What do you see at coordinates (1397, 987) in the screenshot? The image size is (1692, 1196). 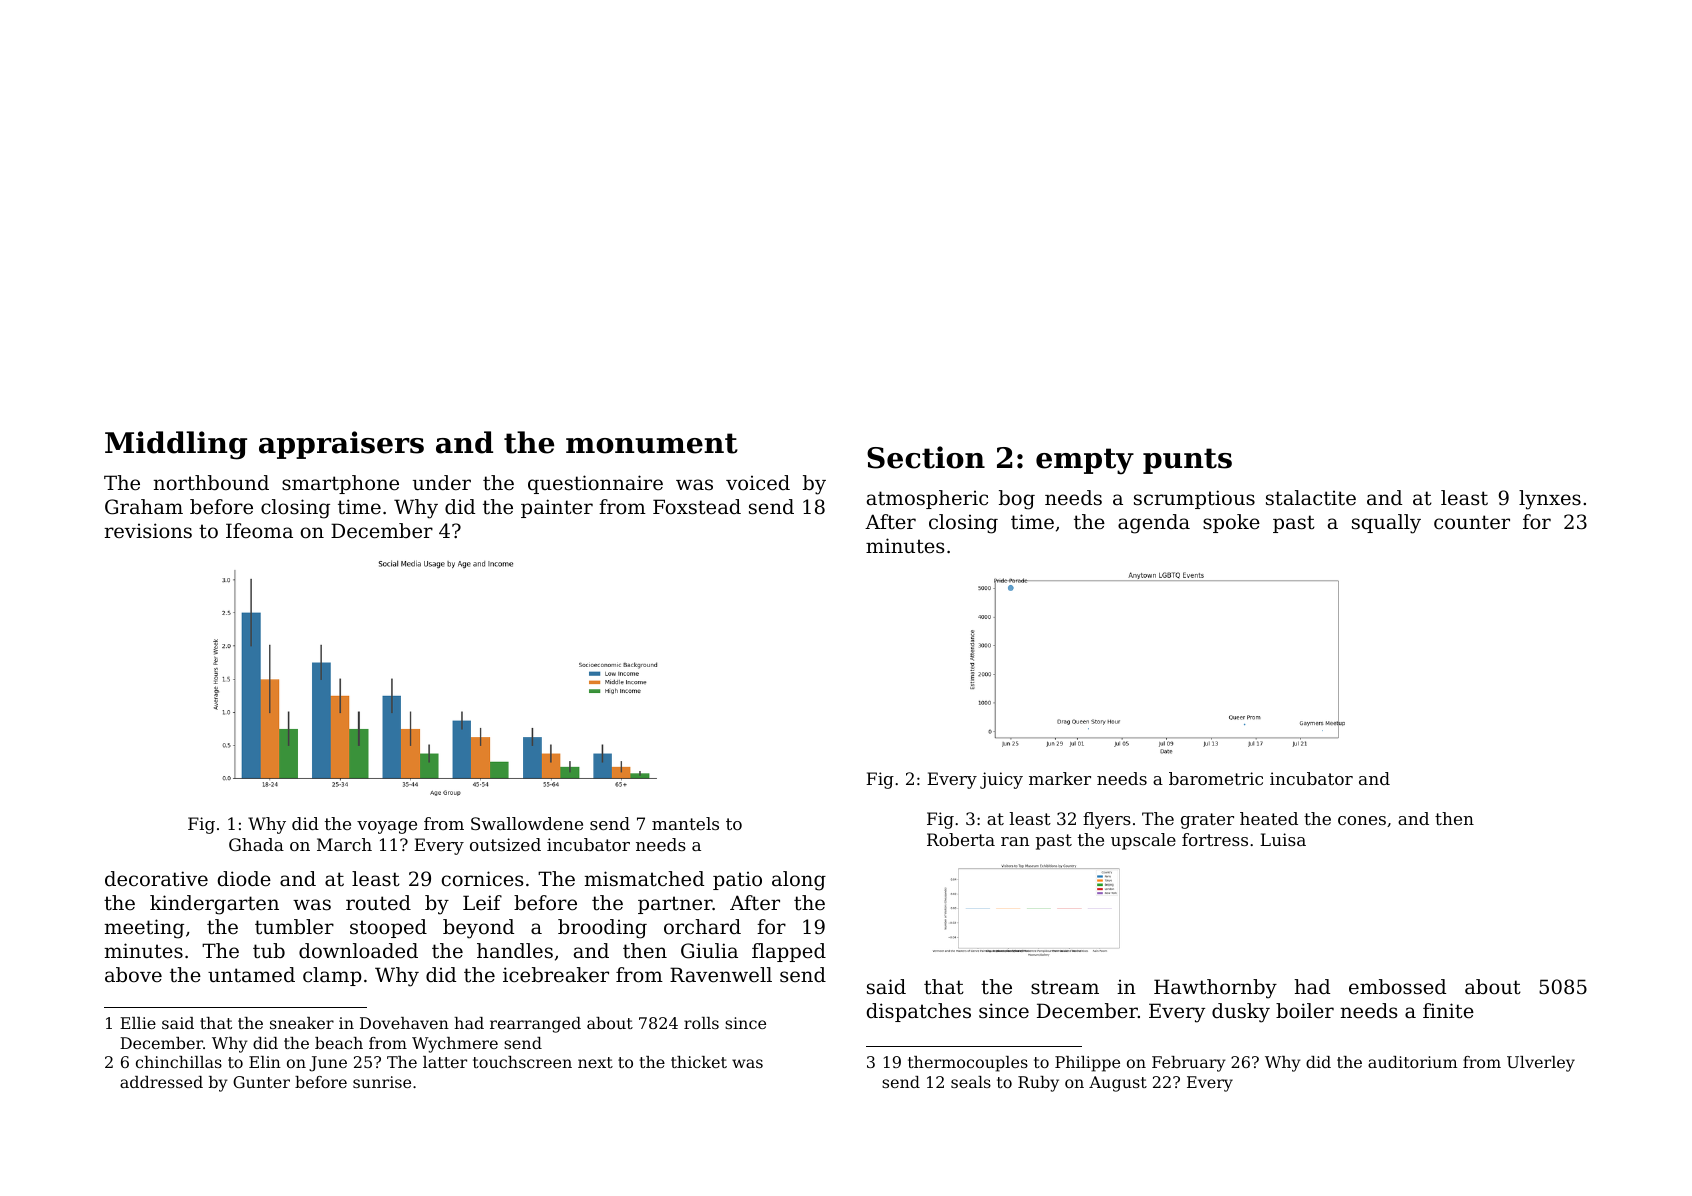 I see `embossed` at bounding box center [1397, 987].
